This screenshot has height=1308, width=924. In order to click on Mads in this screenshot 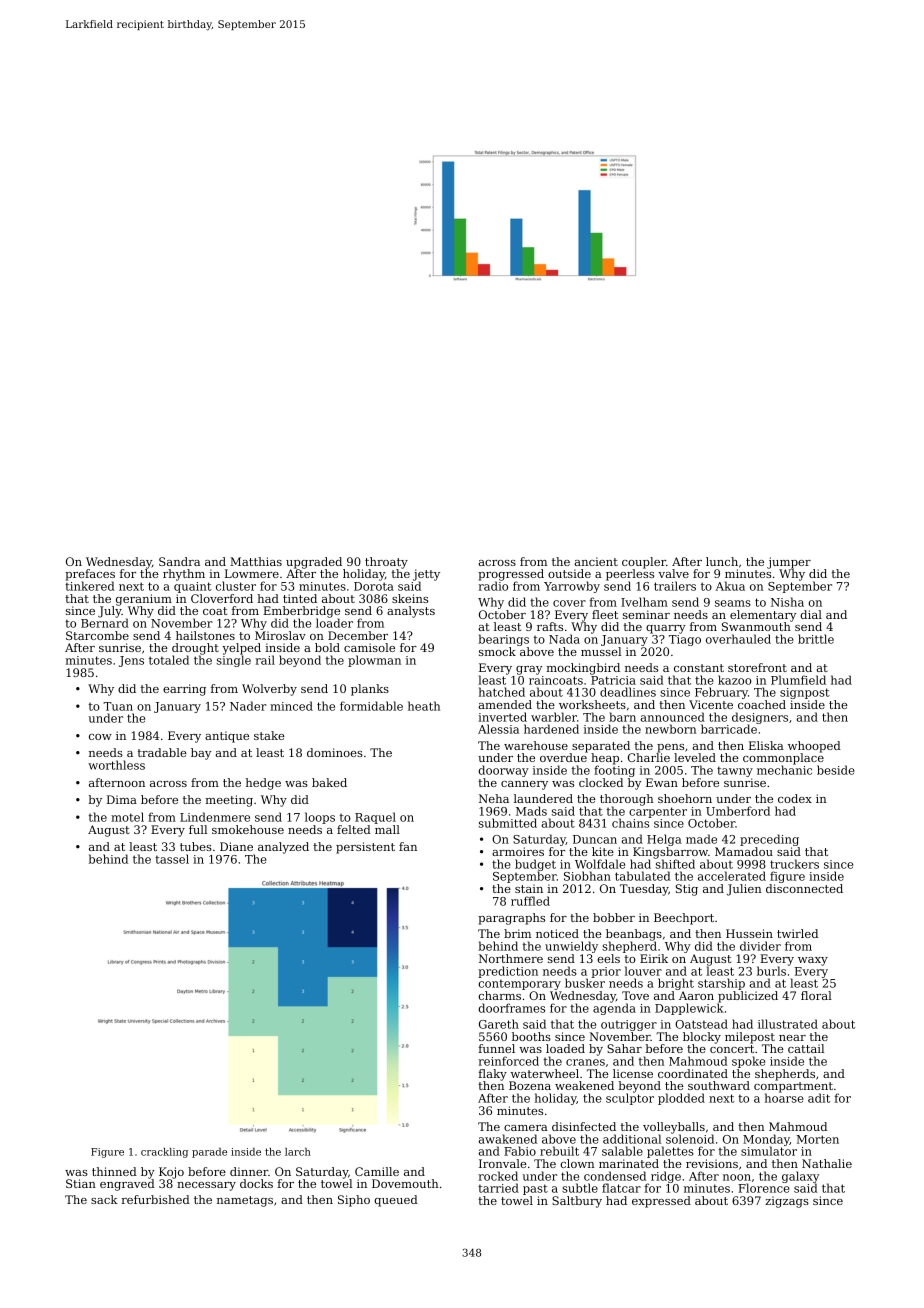, I will do `click(531, 811)`.
